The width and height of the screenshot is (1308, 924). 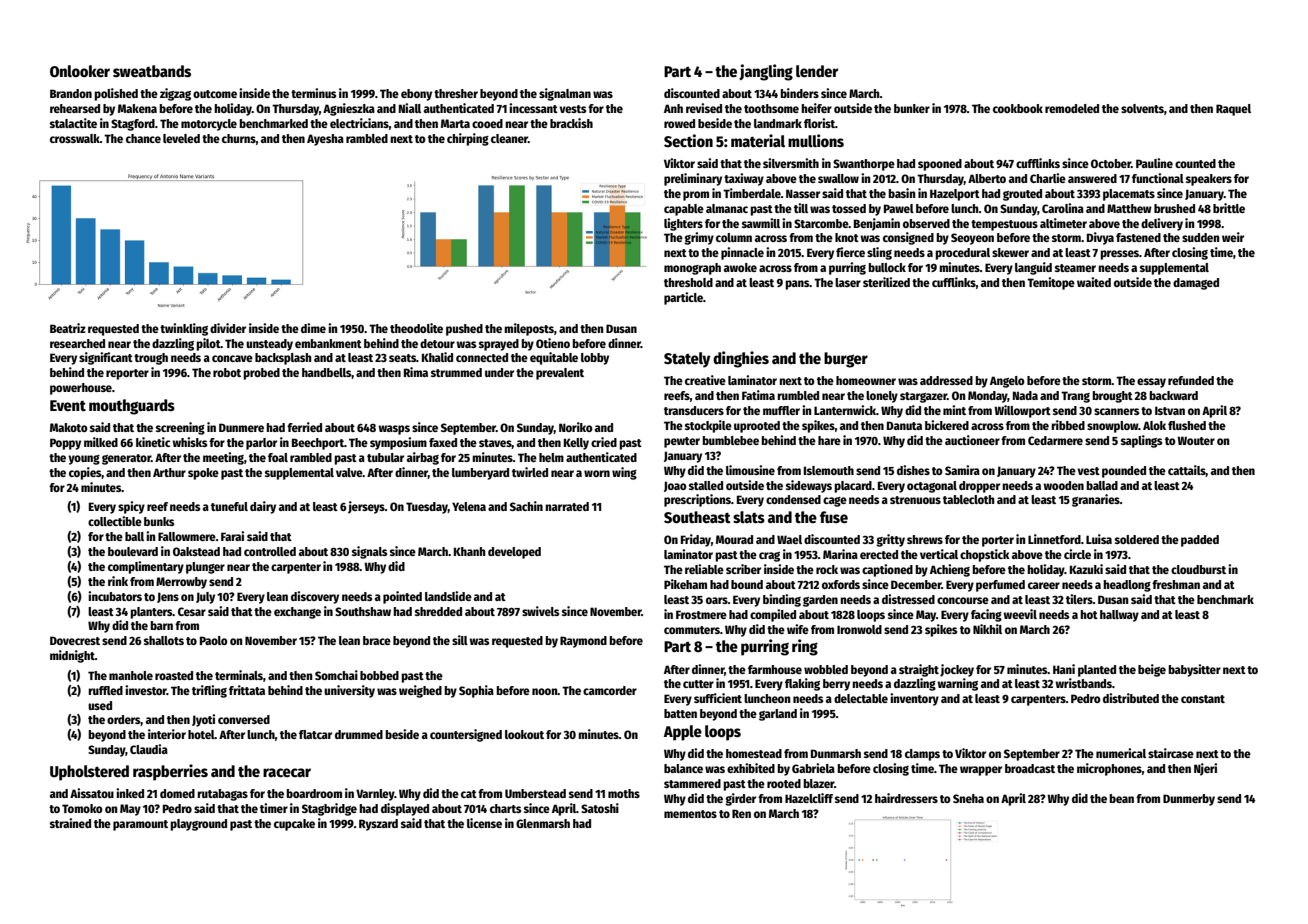 I want to click on essay, so click(x=1151, y=383).
